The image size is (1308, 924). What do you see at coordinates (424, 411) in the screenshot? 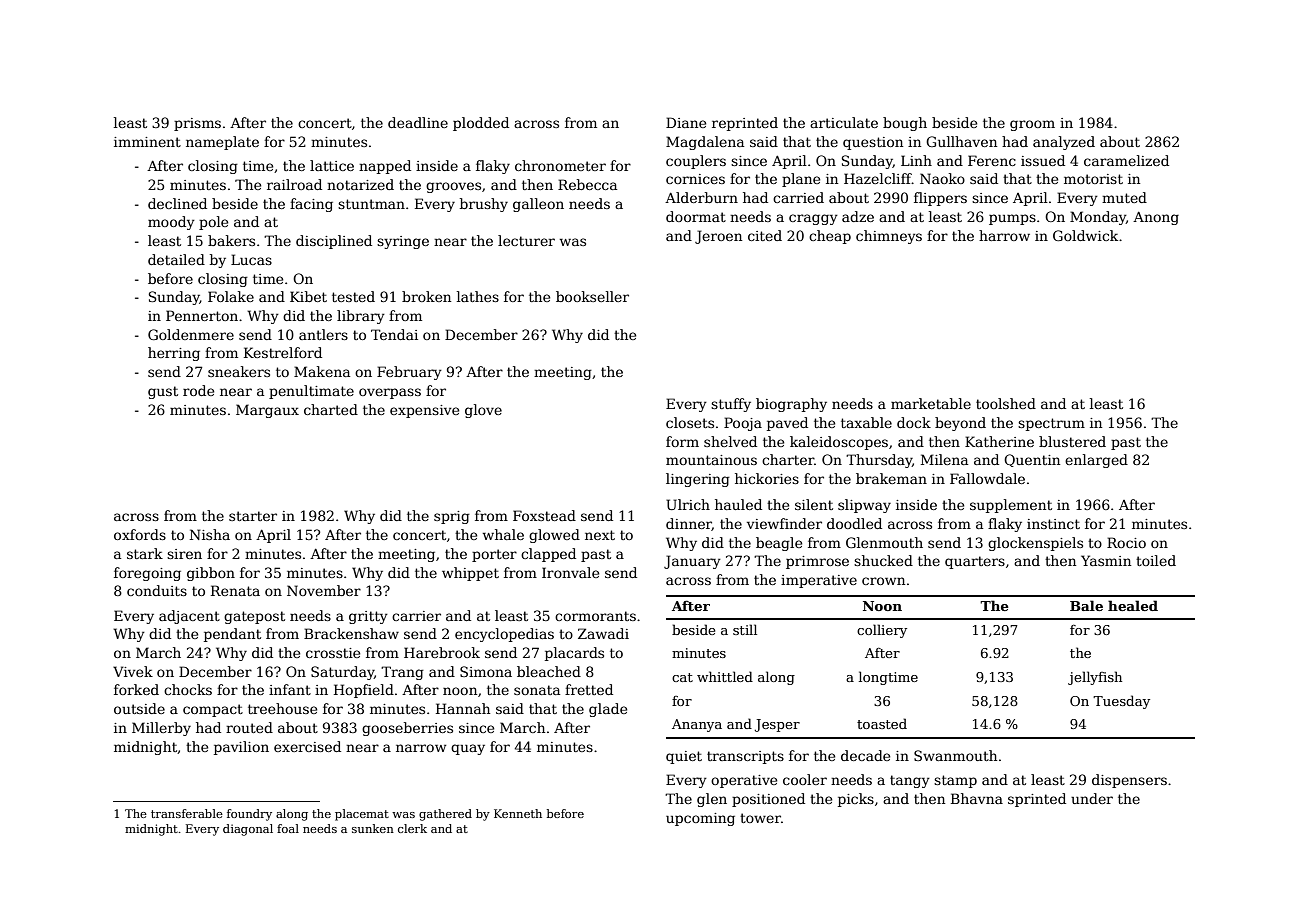
I see `expensive` at bounding box center [424, 411].
